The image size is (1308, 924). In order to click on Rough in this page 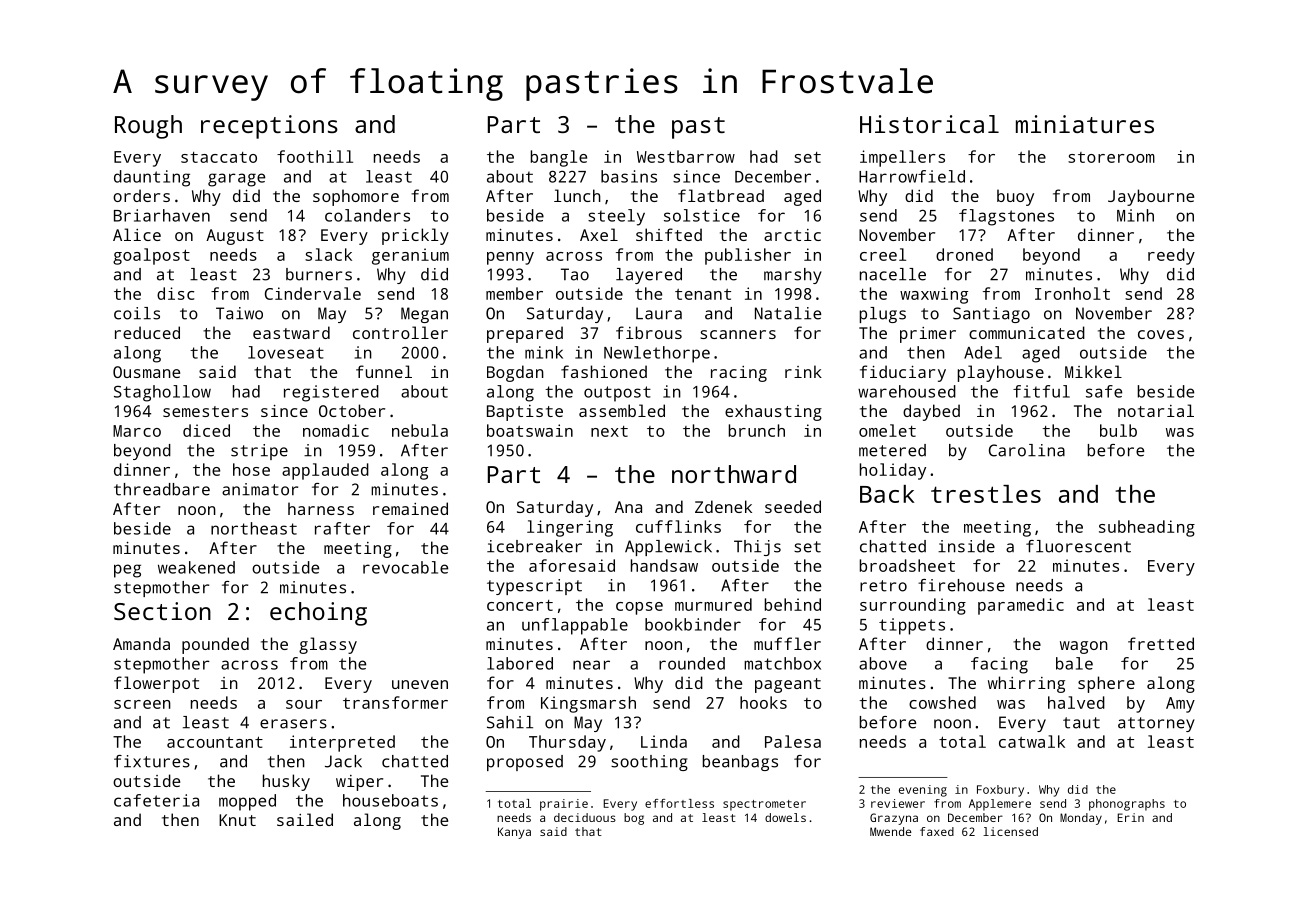, I will do `click(148, 127)`.
